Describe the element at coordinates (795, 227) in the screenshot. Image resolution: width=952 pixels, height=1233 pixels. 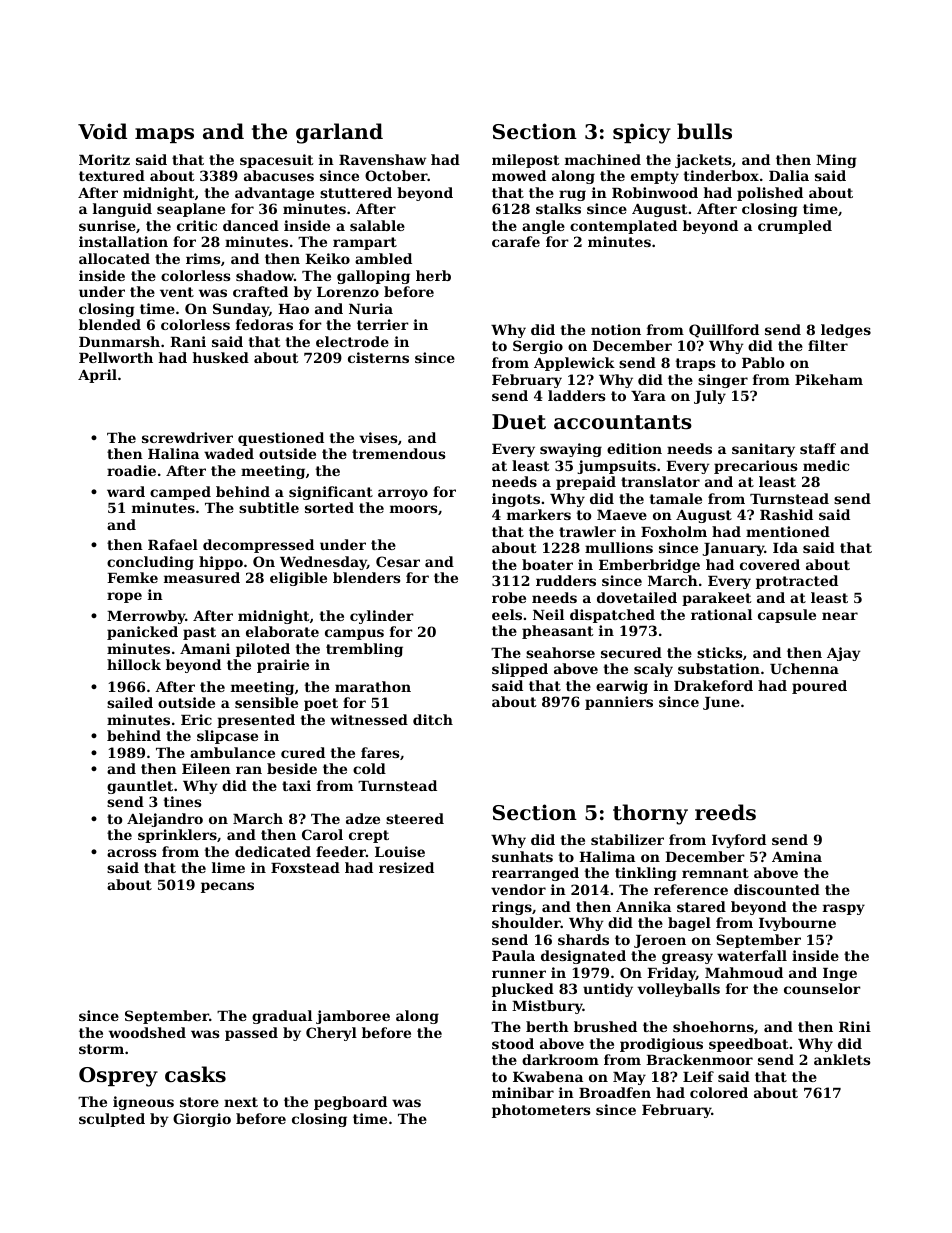
I see `crumpled` at that location.
